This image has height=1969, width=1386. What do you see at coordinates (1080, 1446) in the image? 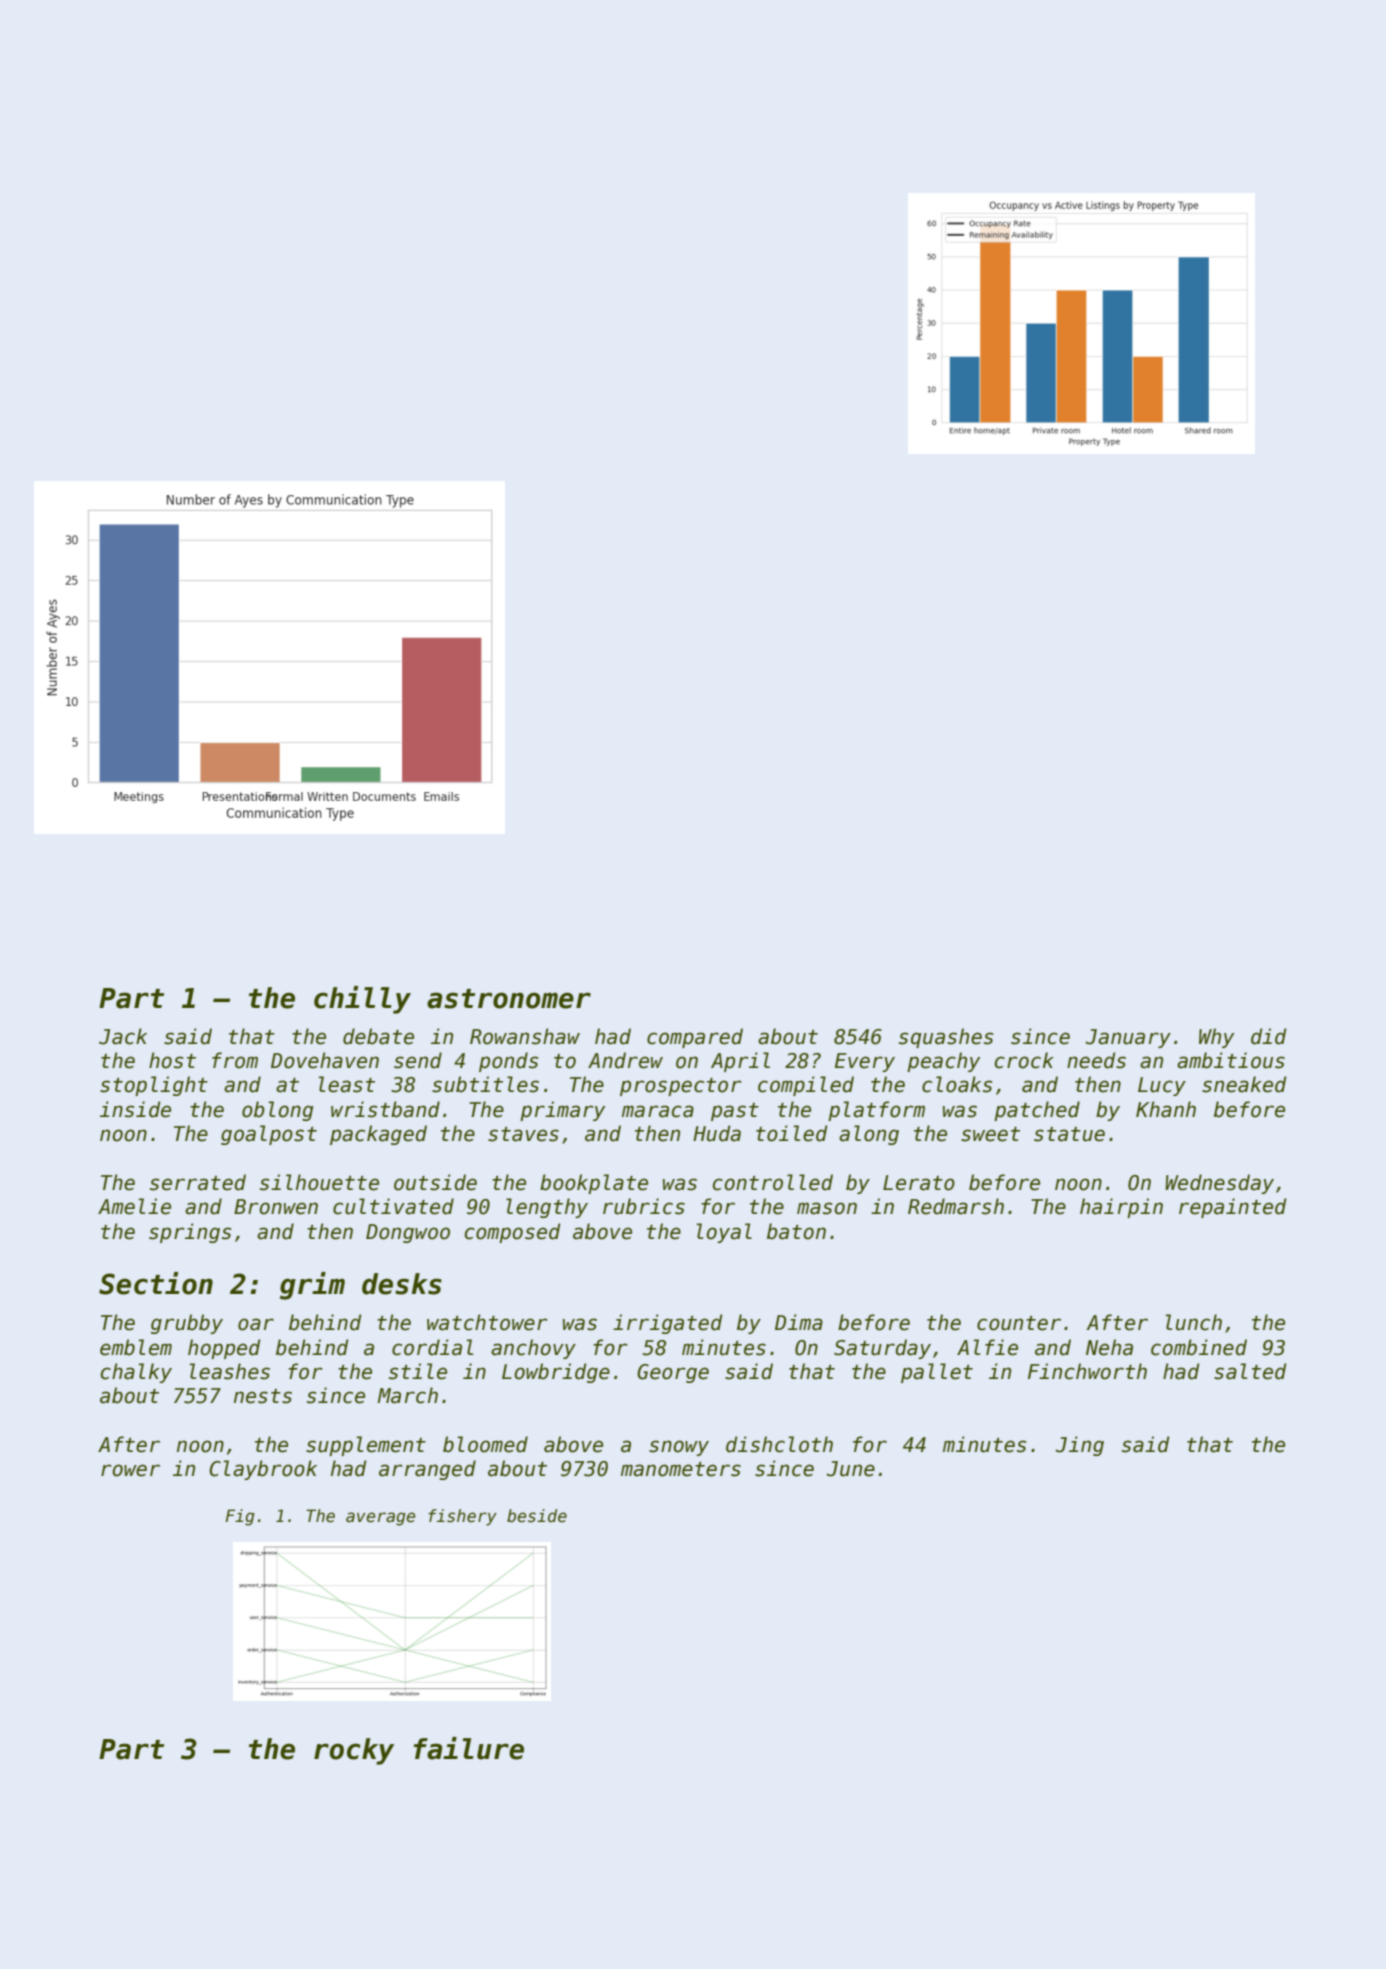
I see `Jing` at bounding box center [1080, 1446].
